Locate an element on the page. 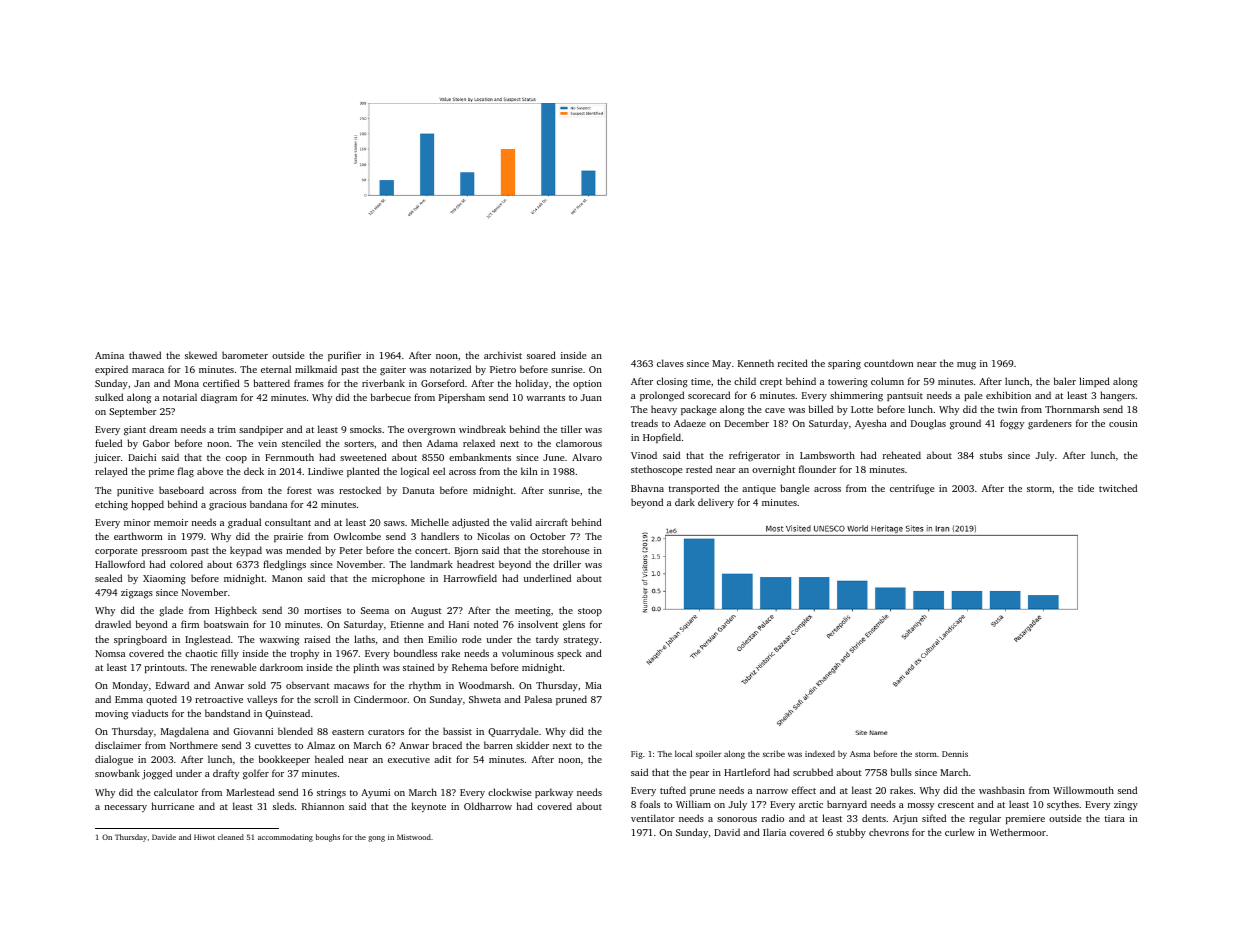 This image has height=952, width=1233. archivist is located at coordinates (503, 355).
